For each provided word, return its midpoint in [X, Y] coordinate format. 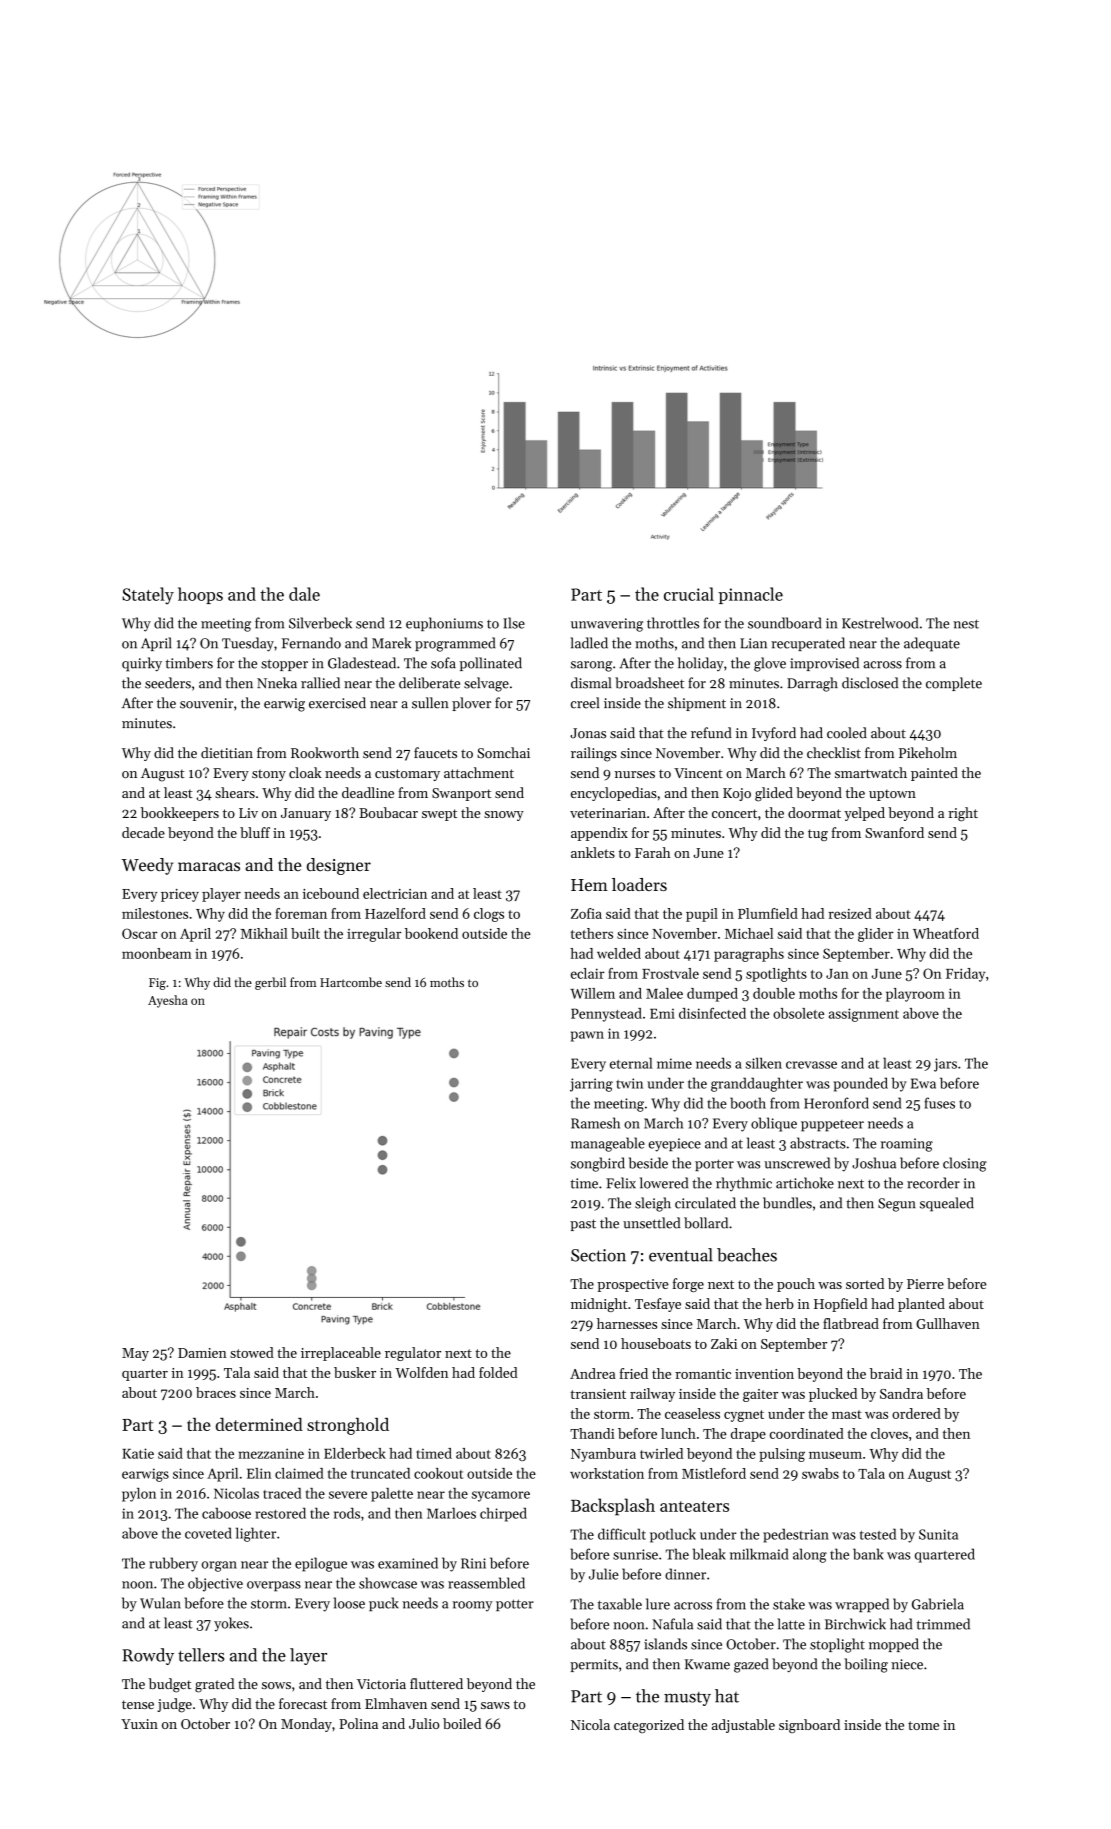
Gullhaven [948, 1323]
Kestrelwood [880, 623]
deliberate [429, 683]
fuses [939, 1103]
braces [216, 1392]
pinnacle [750, 595]
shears [235, 792]
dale [304, 594]
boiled [462, 1723]
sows [276, 1685]
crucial [689, 594]
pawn [587, 1036]
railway [652, 1395]
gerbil [270, 983]
